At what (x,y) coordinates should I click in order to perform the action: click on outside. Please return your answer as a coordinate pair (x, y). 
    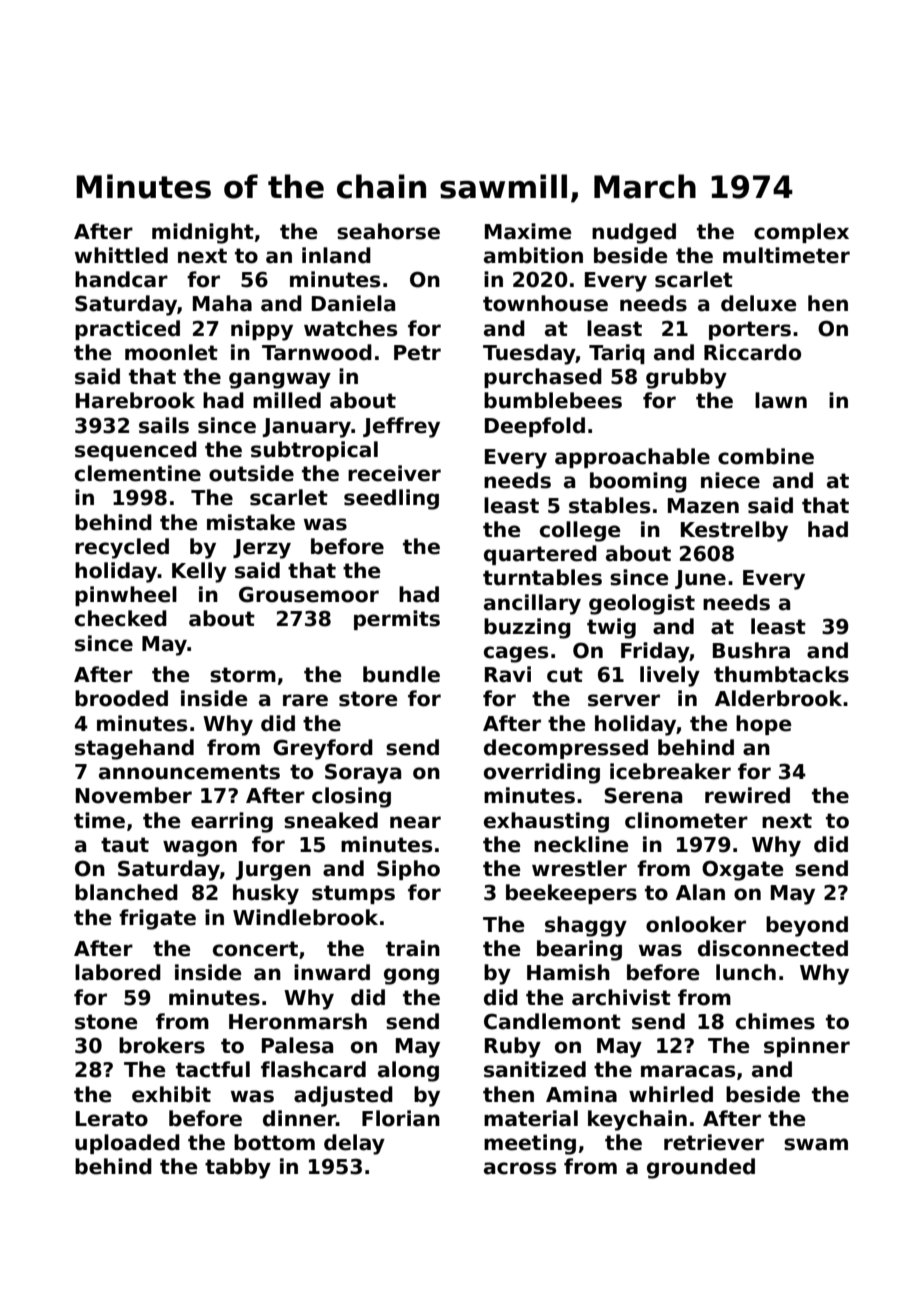
    Looking at the image, I should click on (251, 473).
